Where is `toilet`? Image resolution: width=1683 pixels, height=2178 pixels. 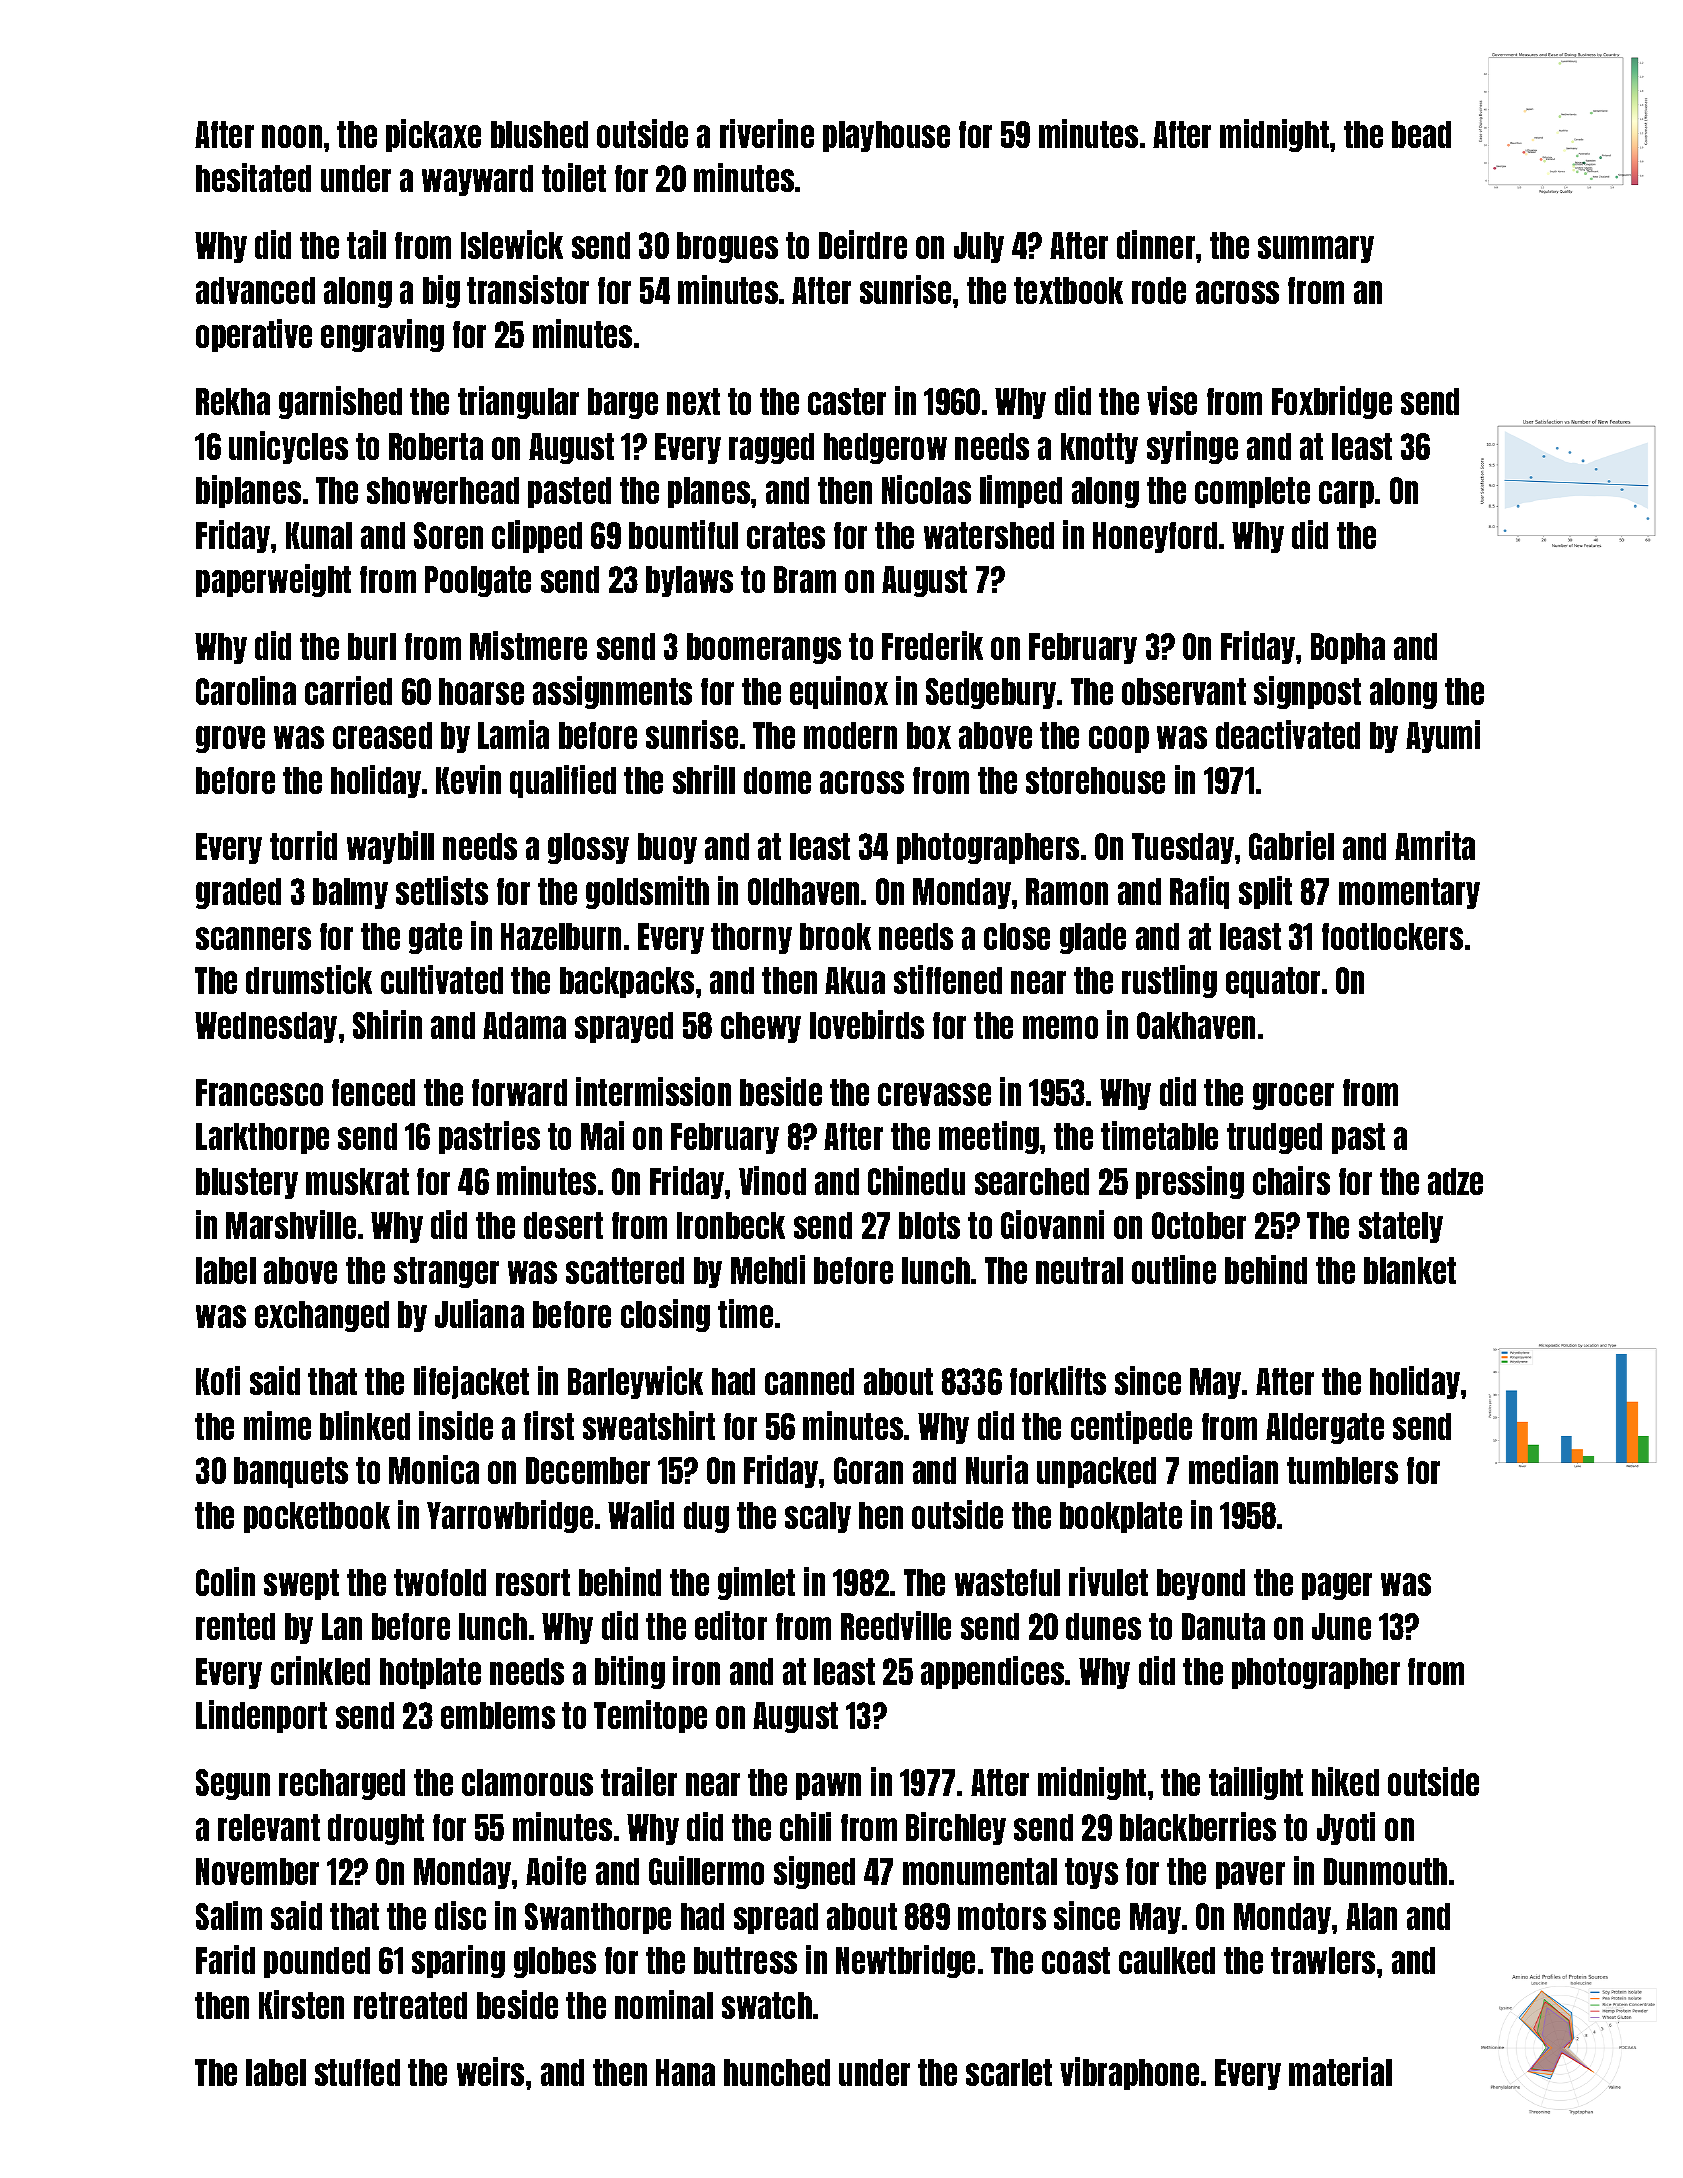 toilet is located at coordinates (574, 177).
